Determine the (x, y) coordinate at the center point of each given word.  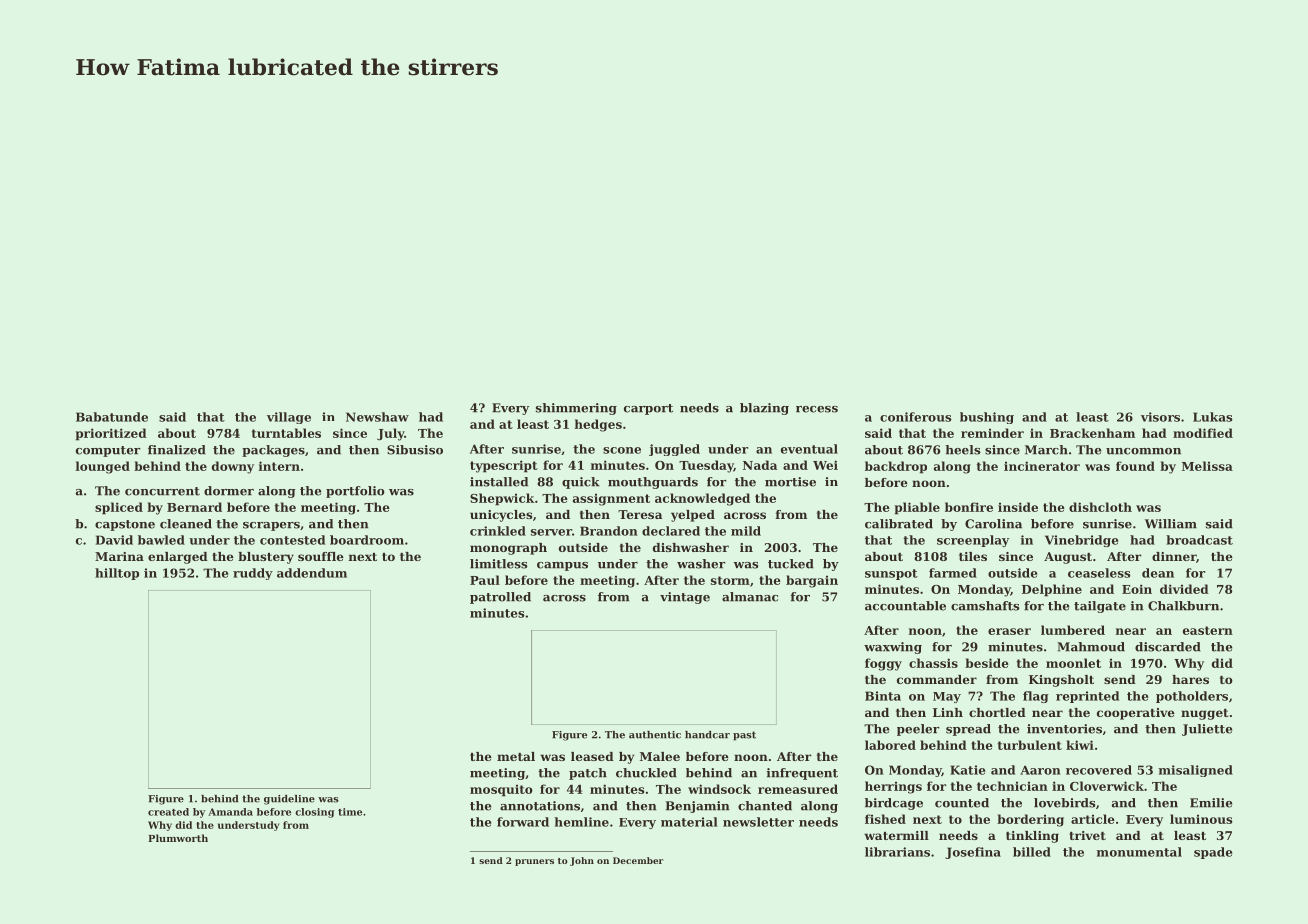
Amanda (230, 812)
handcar (707, 735)
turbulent (1030, 745)
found (1135, 466)
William (1171, 524)
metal (516, 756)
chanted (765, 806)
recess (817, 409)
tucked (791, 564)
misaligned (1196, 771)
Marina (119, 556)
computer (108, 451)
